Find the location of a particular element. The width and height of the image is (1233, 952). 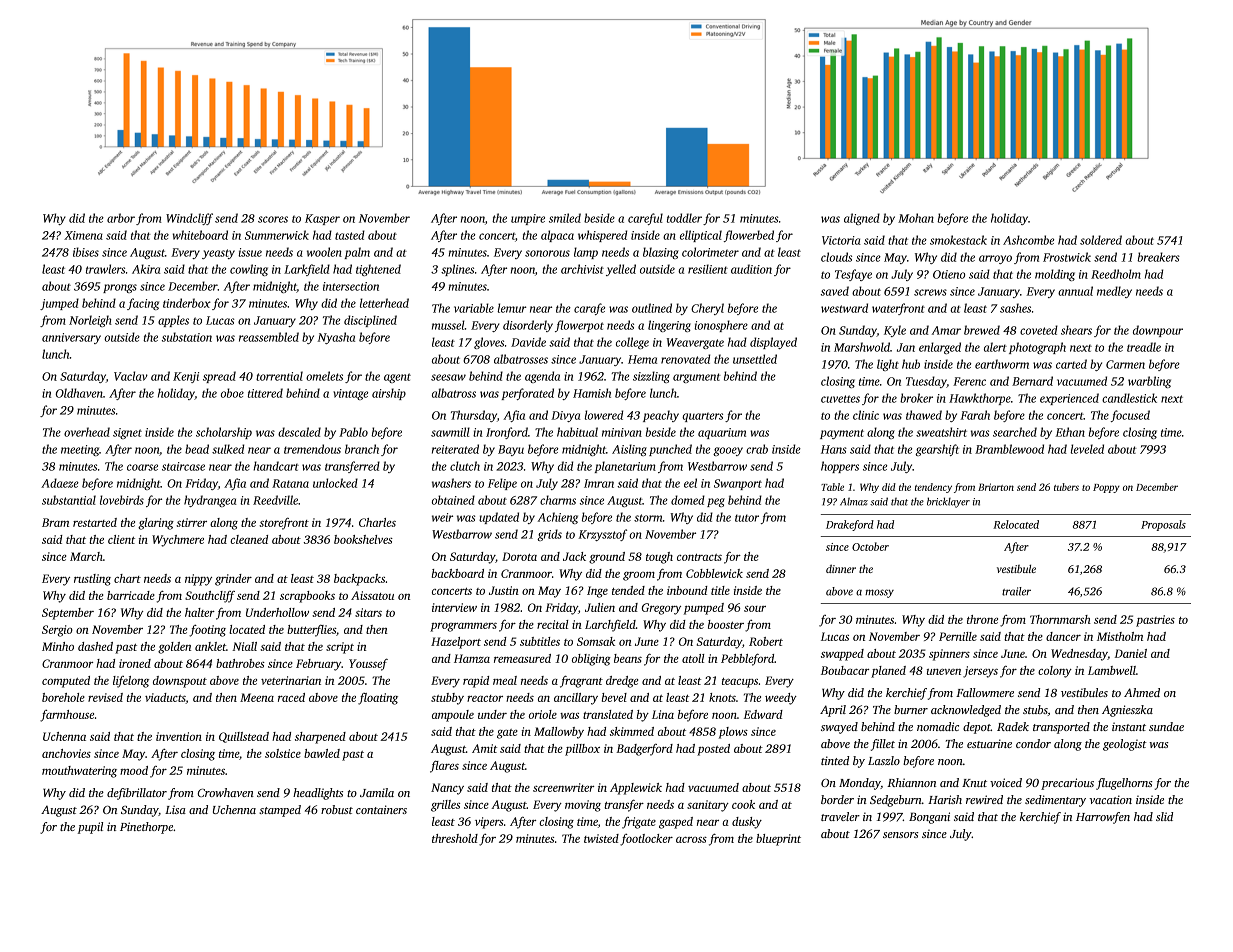

client is located at coordinates (121, 539).
